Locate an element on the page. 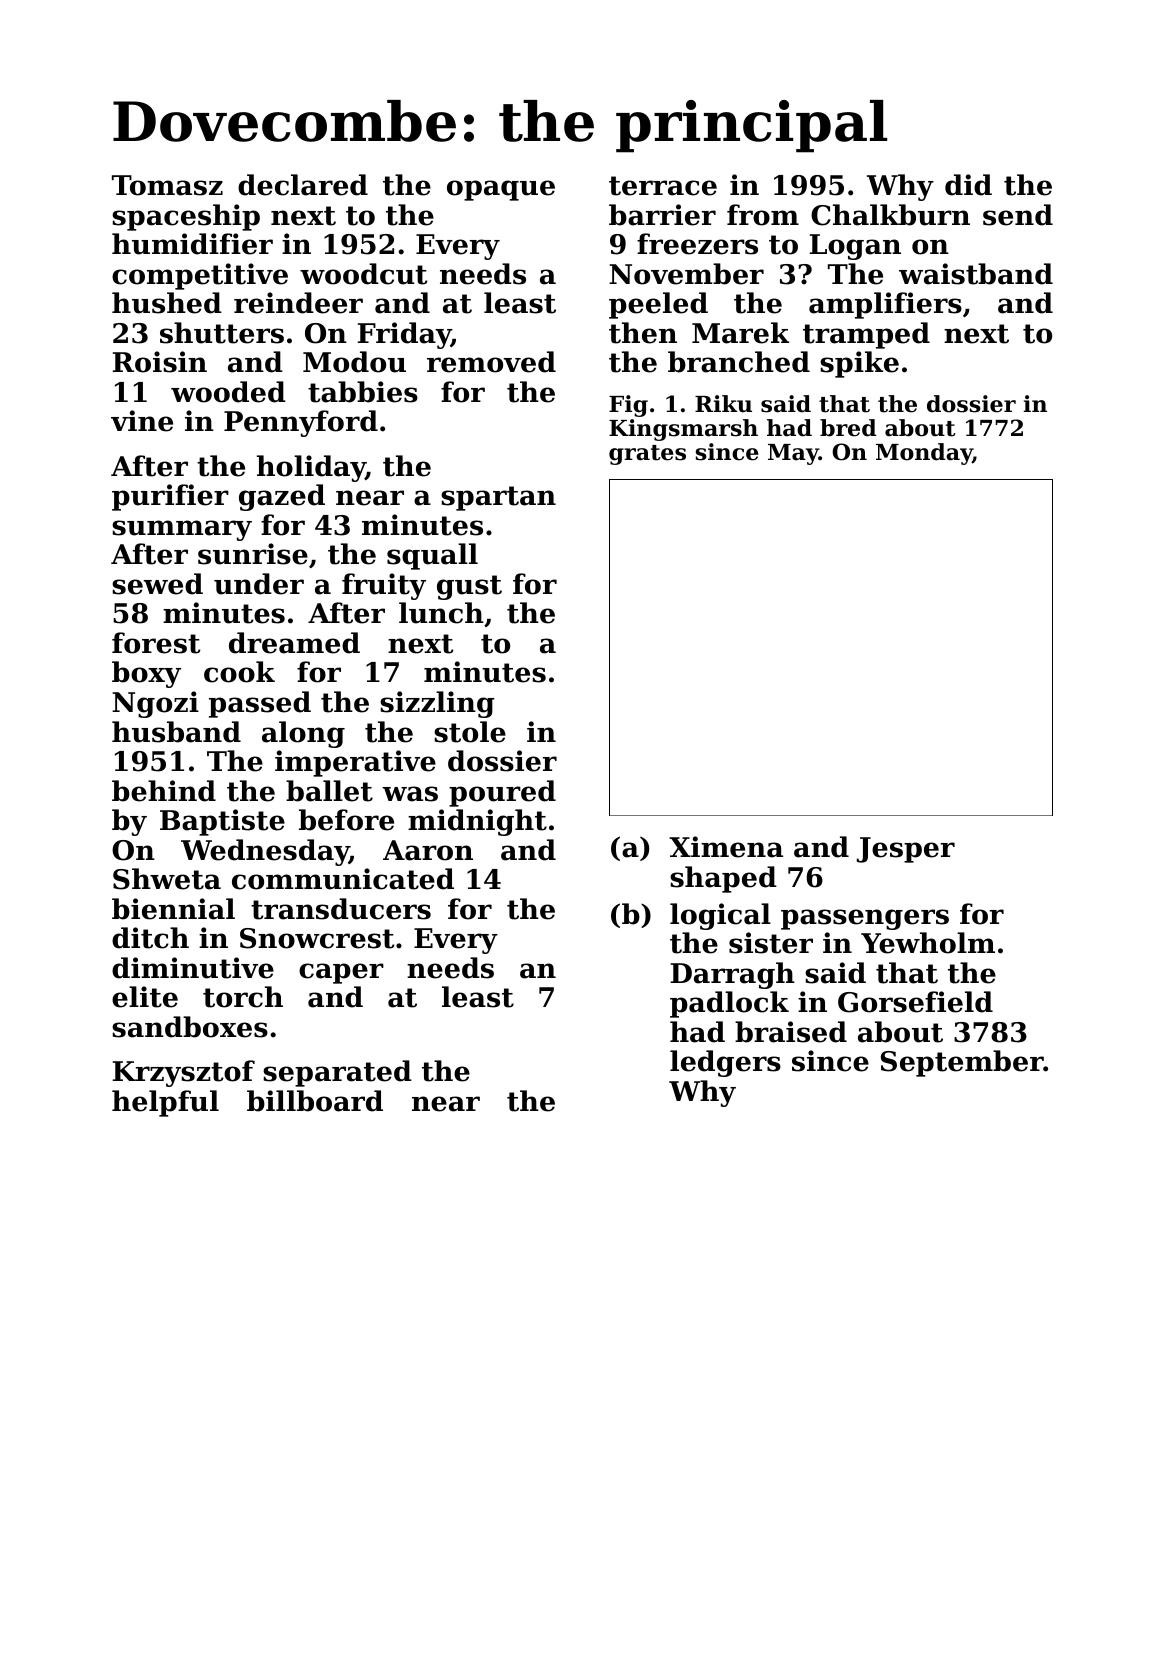 The width and height of the page is (1165, 1654). was is located at coordinates (410, 794).
